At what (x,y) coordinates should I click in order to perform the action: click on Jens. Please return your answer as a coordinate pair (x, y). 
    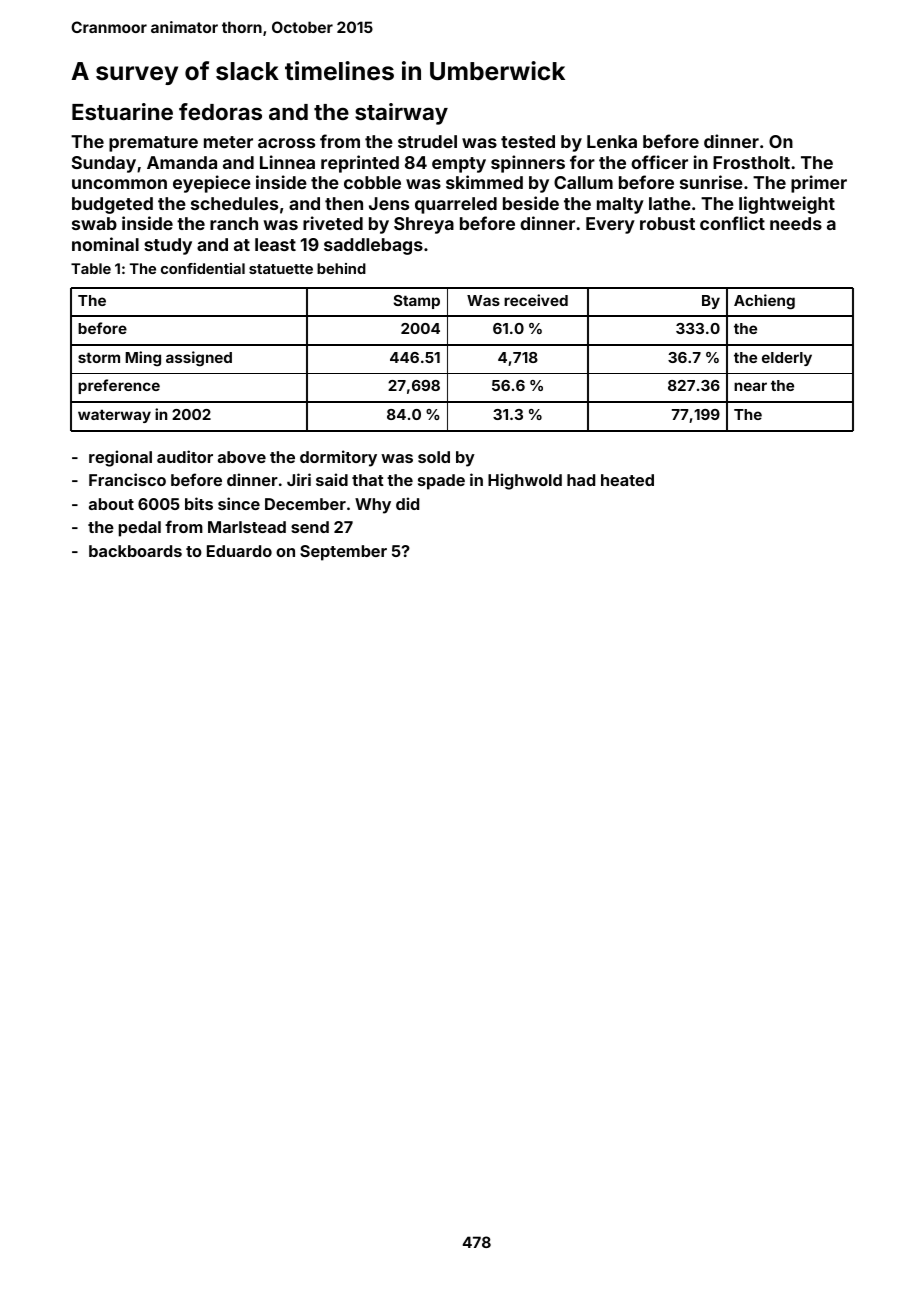
    Looking at the image, I should click on (389, 203).
